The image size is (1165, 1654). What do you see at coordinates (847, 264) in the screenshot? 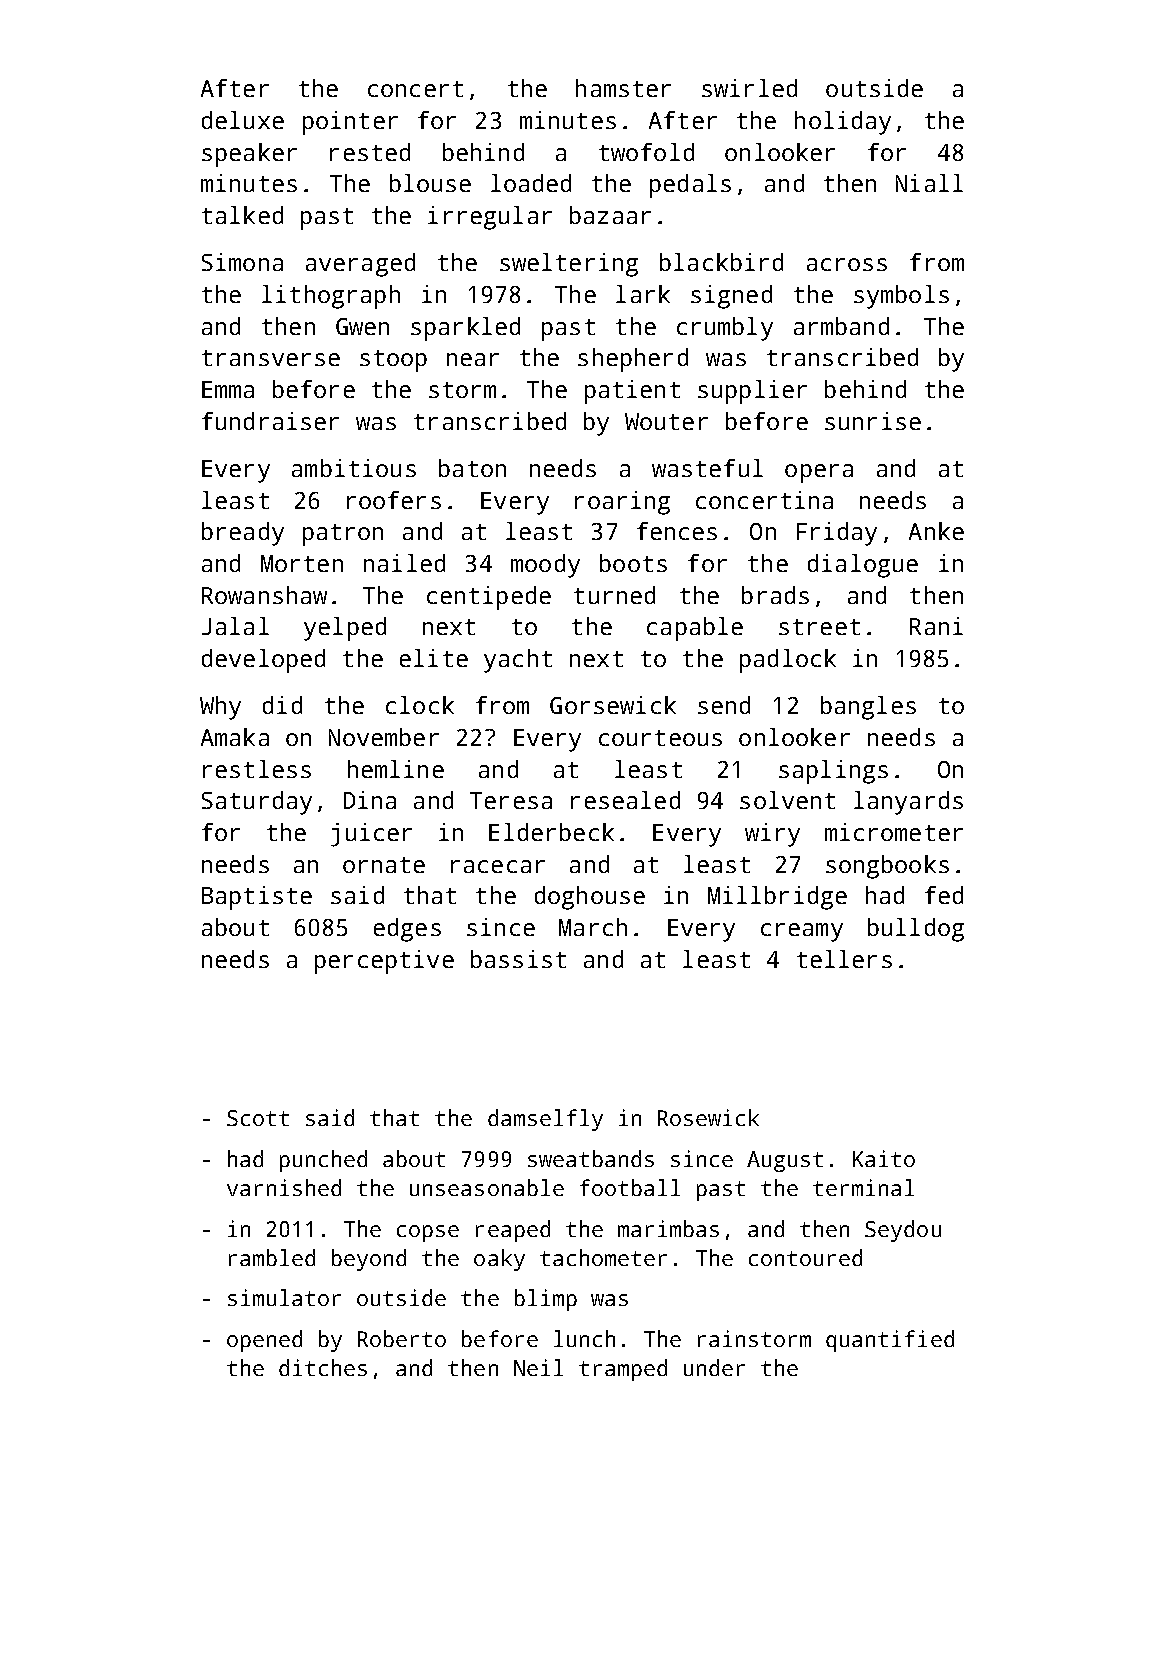
I see `across` at bounding box center [847, 264].
